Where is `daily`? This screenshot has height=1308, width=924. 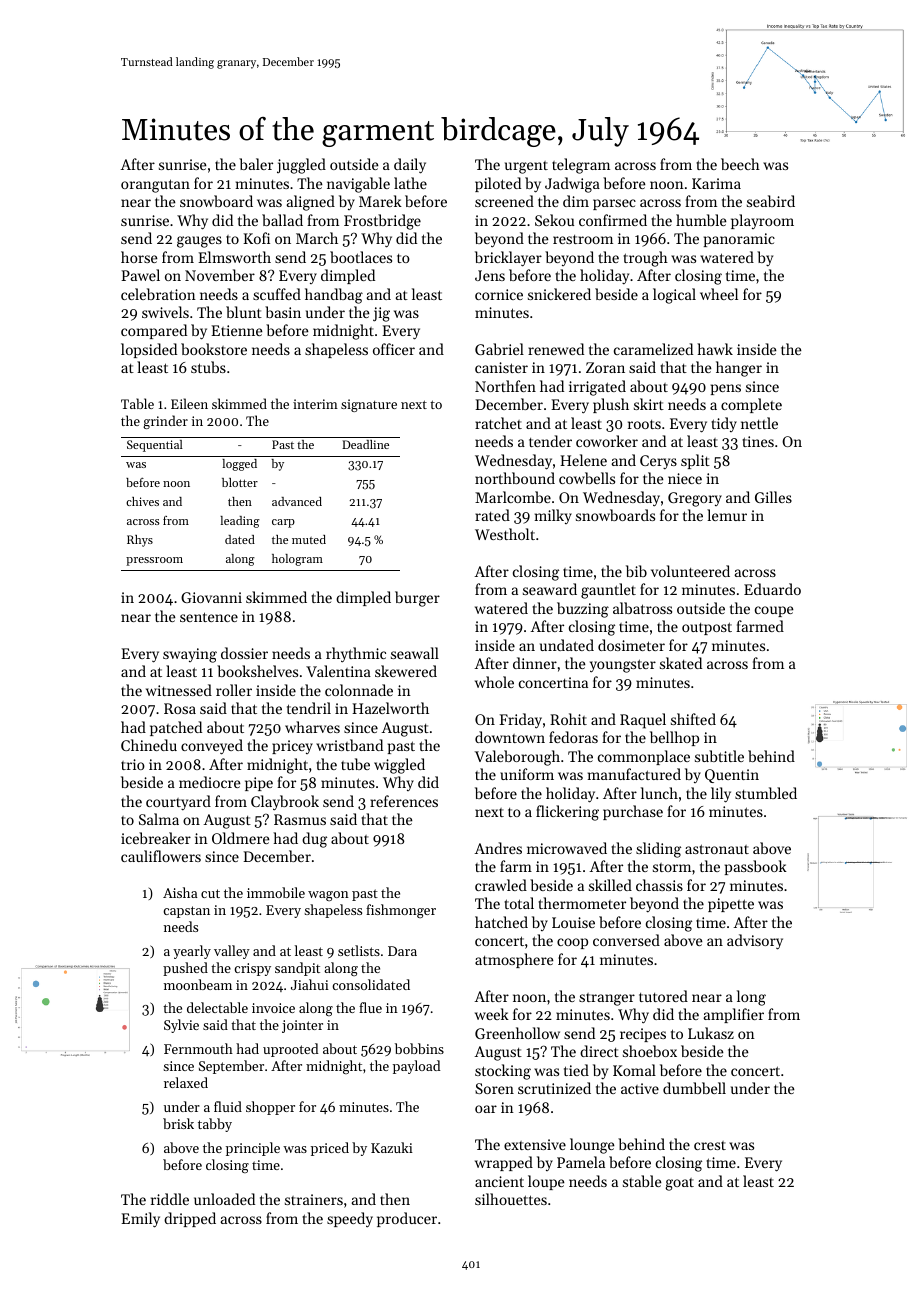 daily is located at coordinates (410, 166).
